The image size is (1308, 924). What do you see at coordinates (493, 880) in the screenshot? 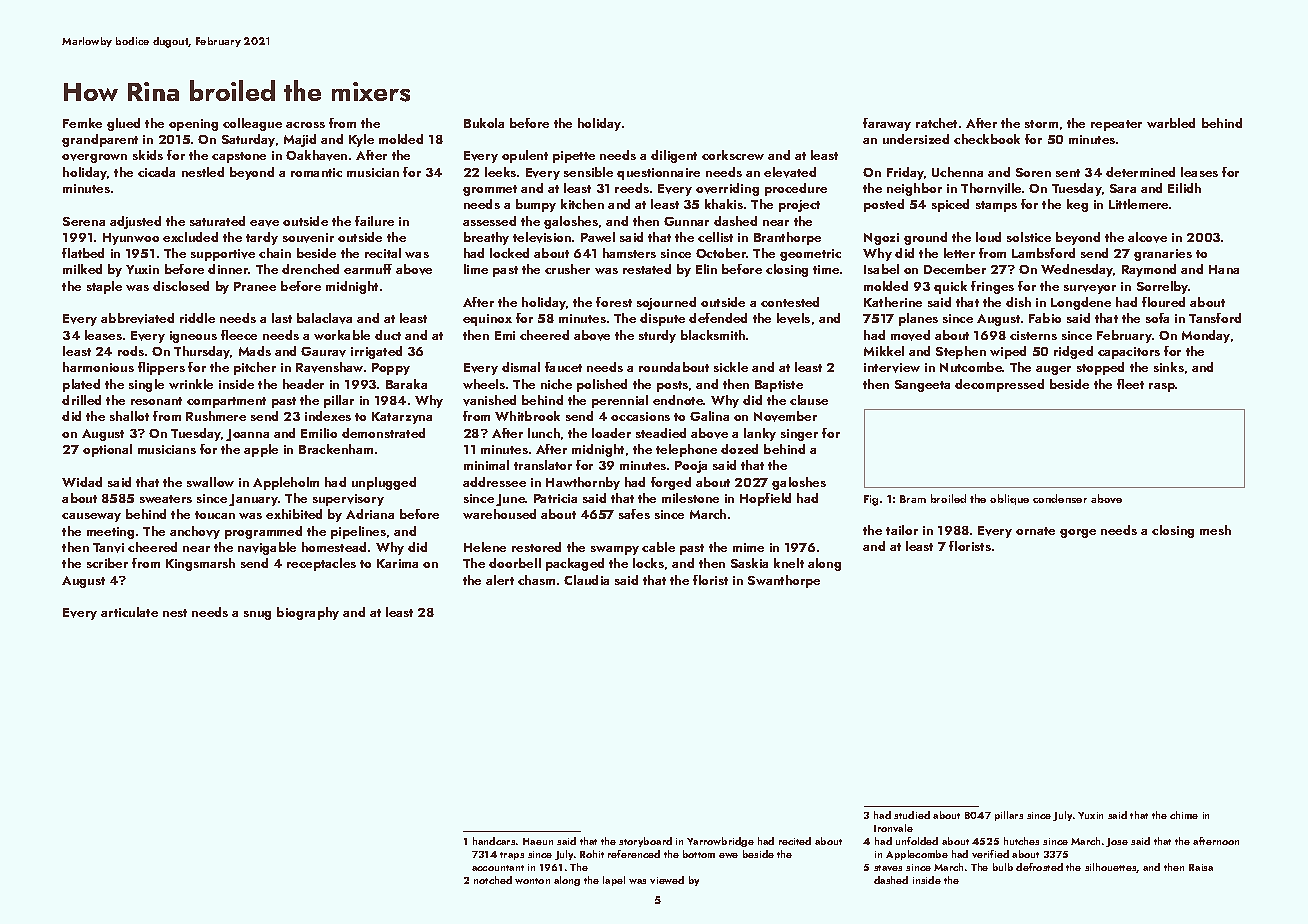
I see `notched` at bounding box center [493, 880].
